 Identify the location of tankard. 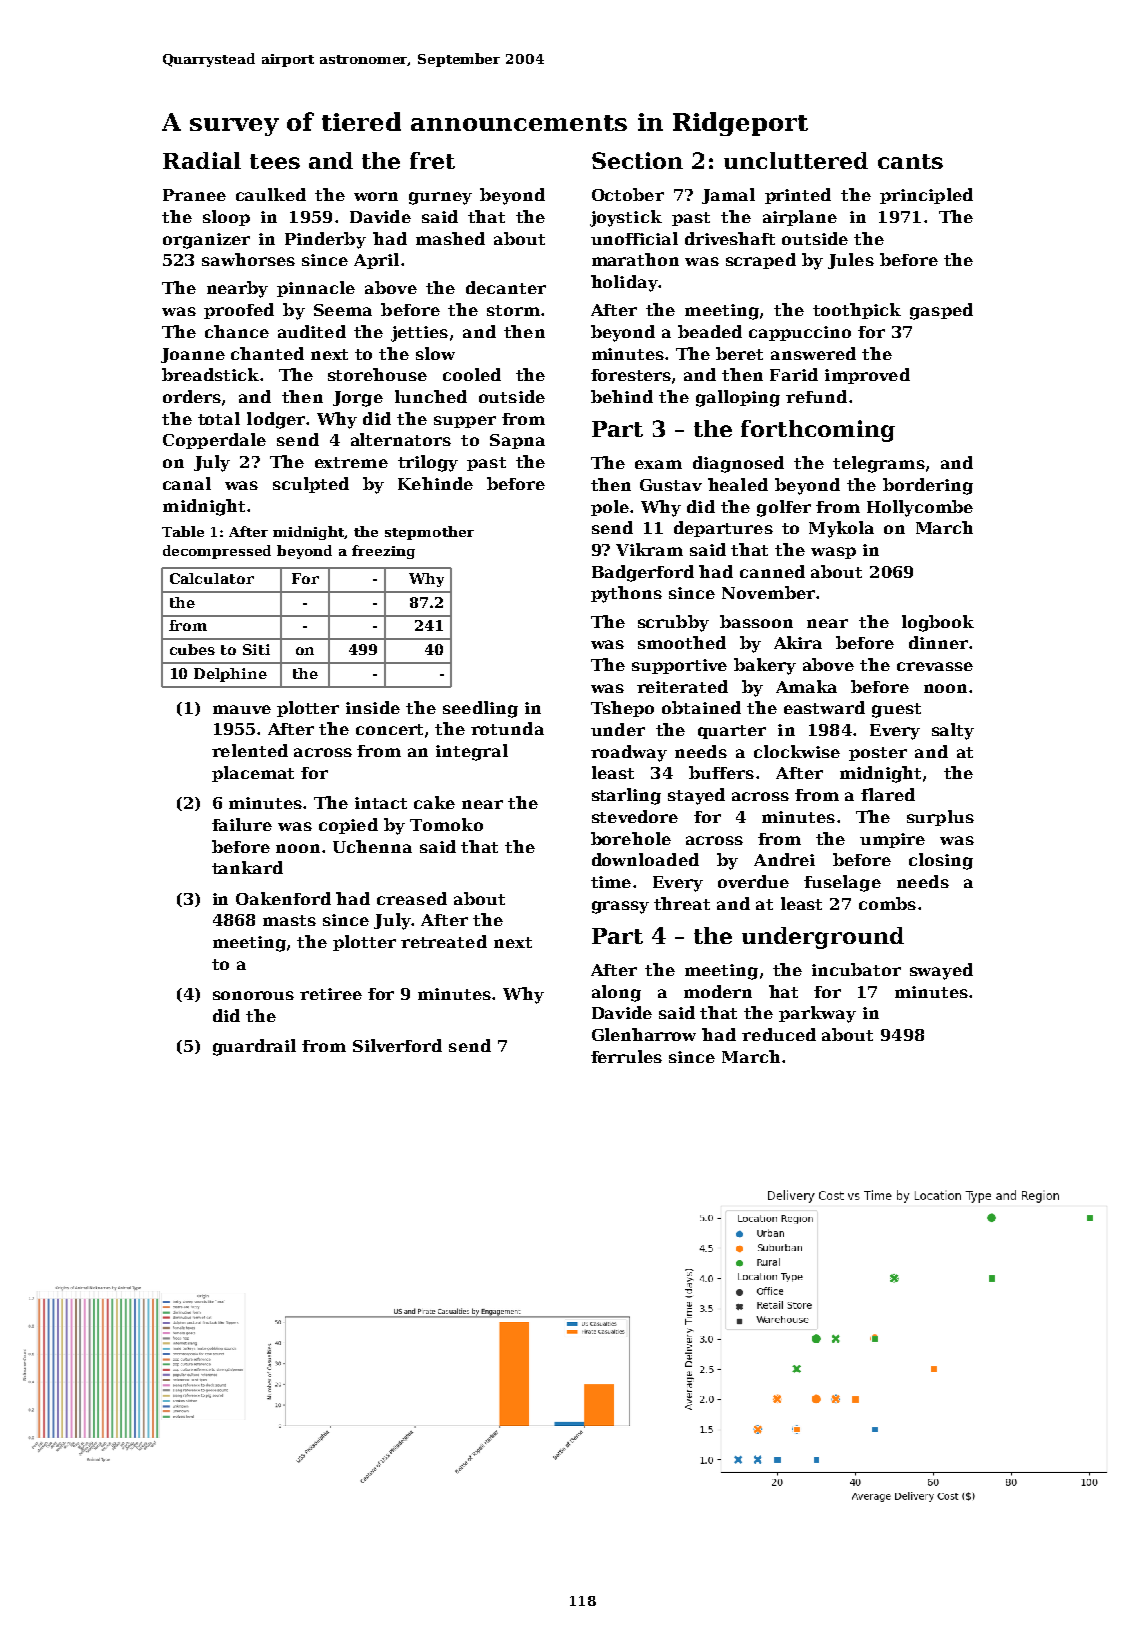
(247, 867).
